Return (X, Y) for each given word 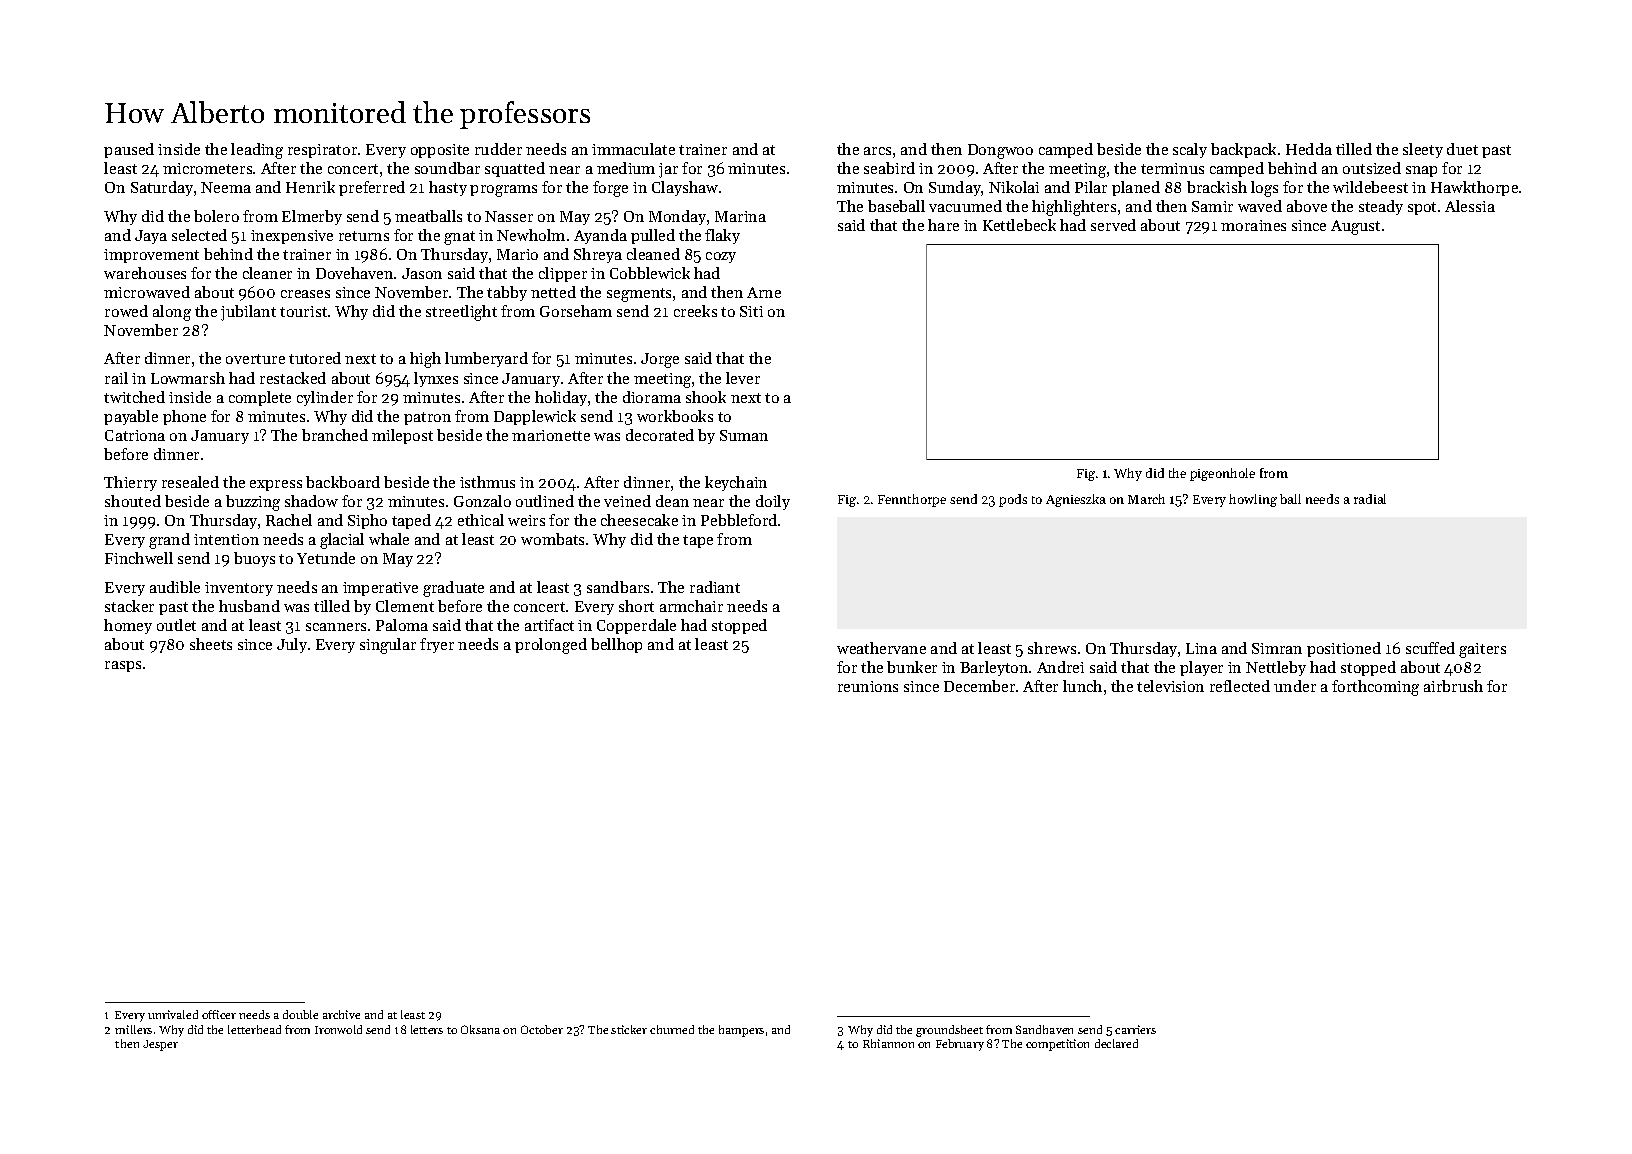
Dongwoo (1000, 151)
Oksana (480, 1029)
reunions (868, 686)
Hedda (1309, 149)
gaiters (1482, 650)
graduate (453, 589)
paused (129, 150)
